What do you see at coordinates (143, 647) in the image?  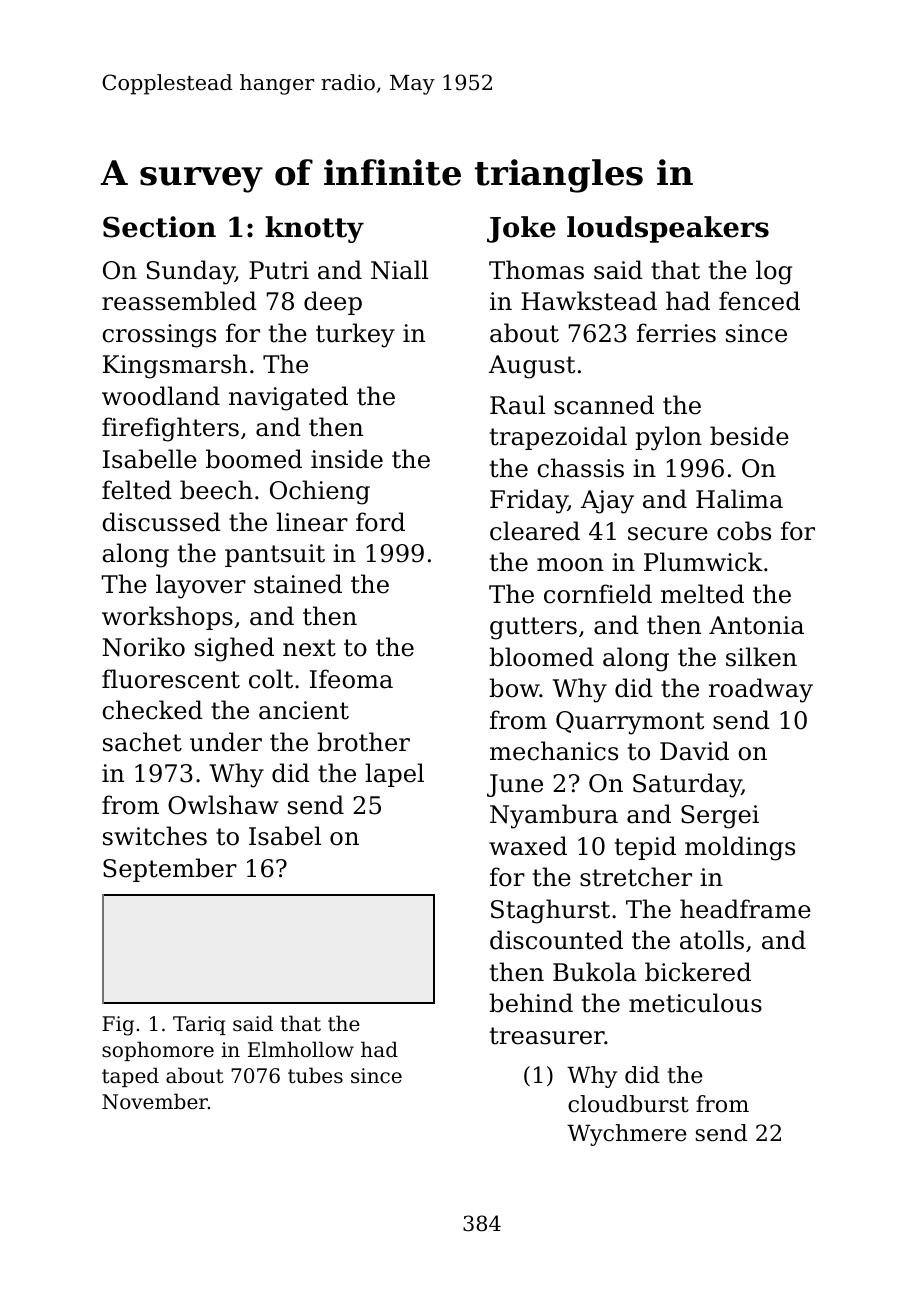 I see `Noriko` at bounding box center [143, 647].
